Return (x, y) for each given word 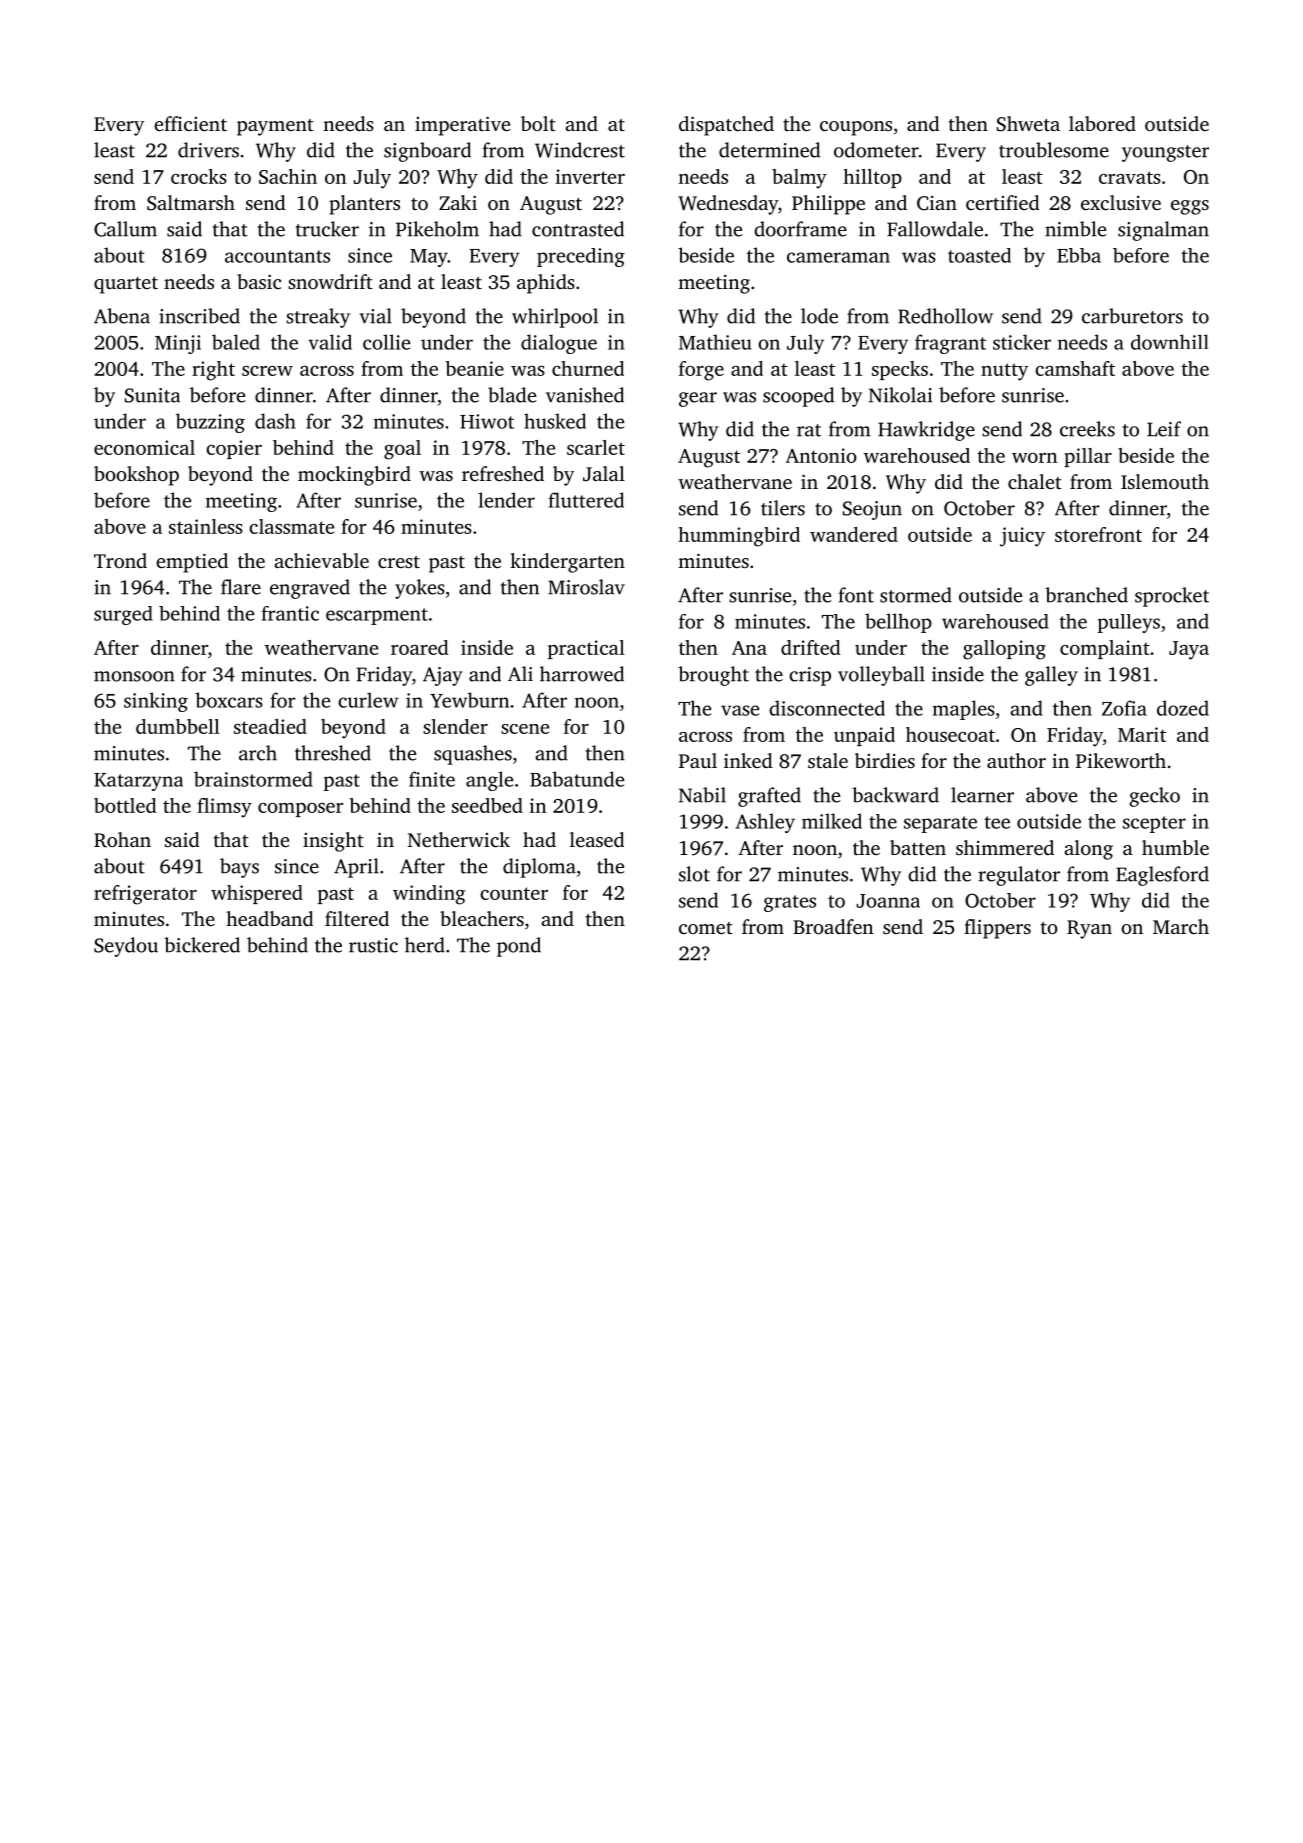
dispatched (726, 126)
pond (519, 947)
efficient (190, 123)
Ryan (1089, 929)
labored (1102, 123)
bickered (202, 945)
